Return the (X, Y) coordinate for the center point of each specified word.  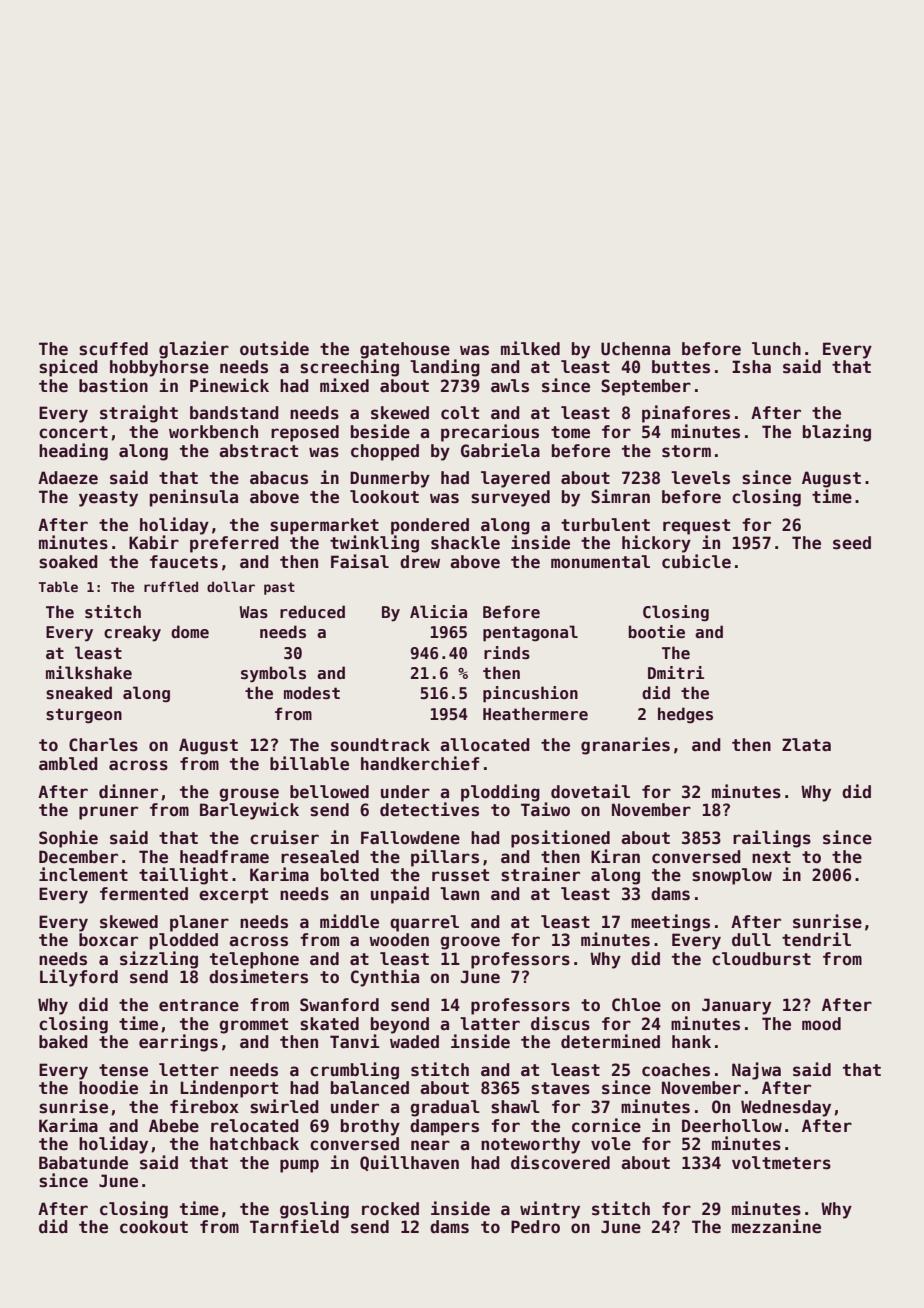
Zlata (806, 745)
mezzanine (776, 1226)
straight (139, 414)
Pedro (535, 1227)
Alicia (438, 612)
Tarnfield (294, 1226)
